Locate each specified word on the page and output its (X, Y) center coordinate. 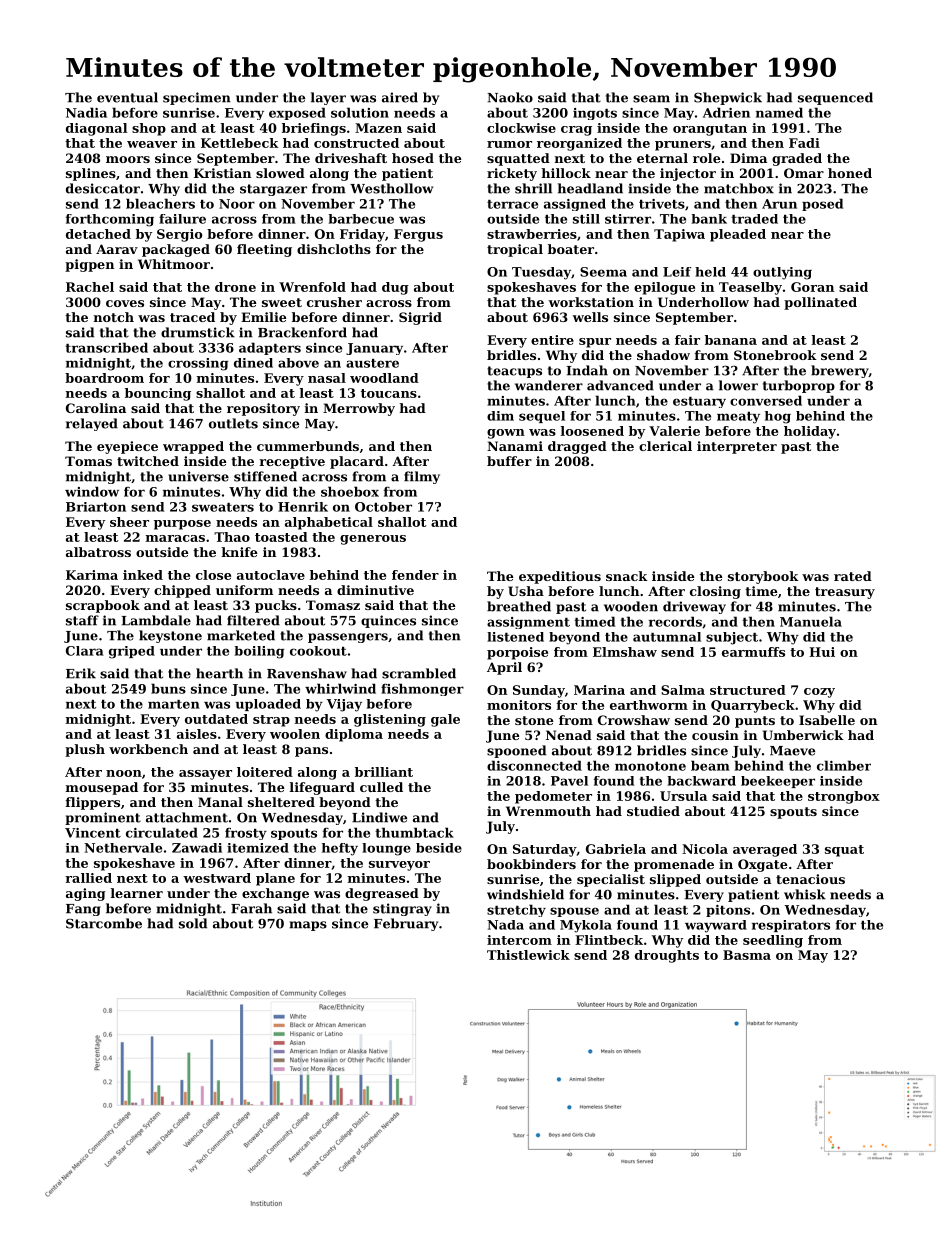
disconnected (534, 765)
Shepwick (728, 98)
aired (400, 97)
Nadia (86, 112)
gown (506, 434)
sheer (129, 522)
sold (193, 923)
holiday (810, 432)
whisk (805, 894)
